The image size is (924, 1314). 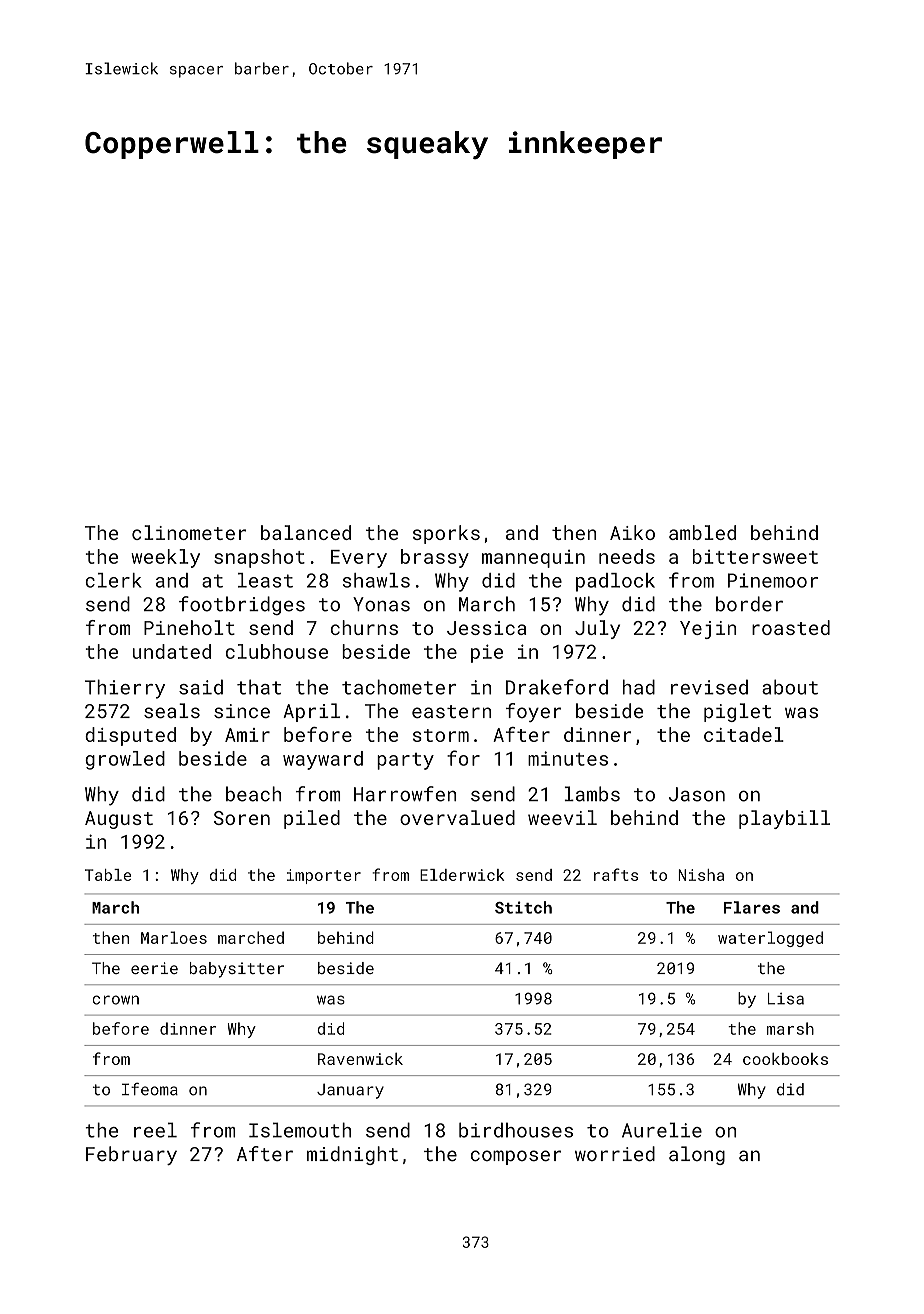 What do you see at coordinates (516, 1130) in the image?
I see `birdhouses` at bounding box center [516, 1130].
